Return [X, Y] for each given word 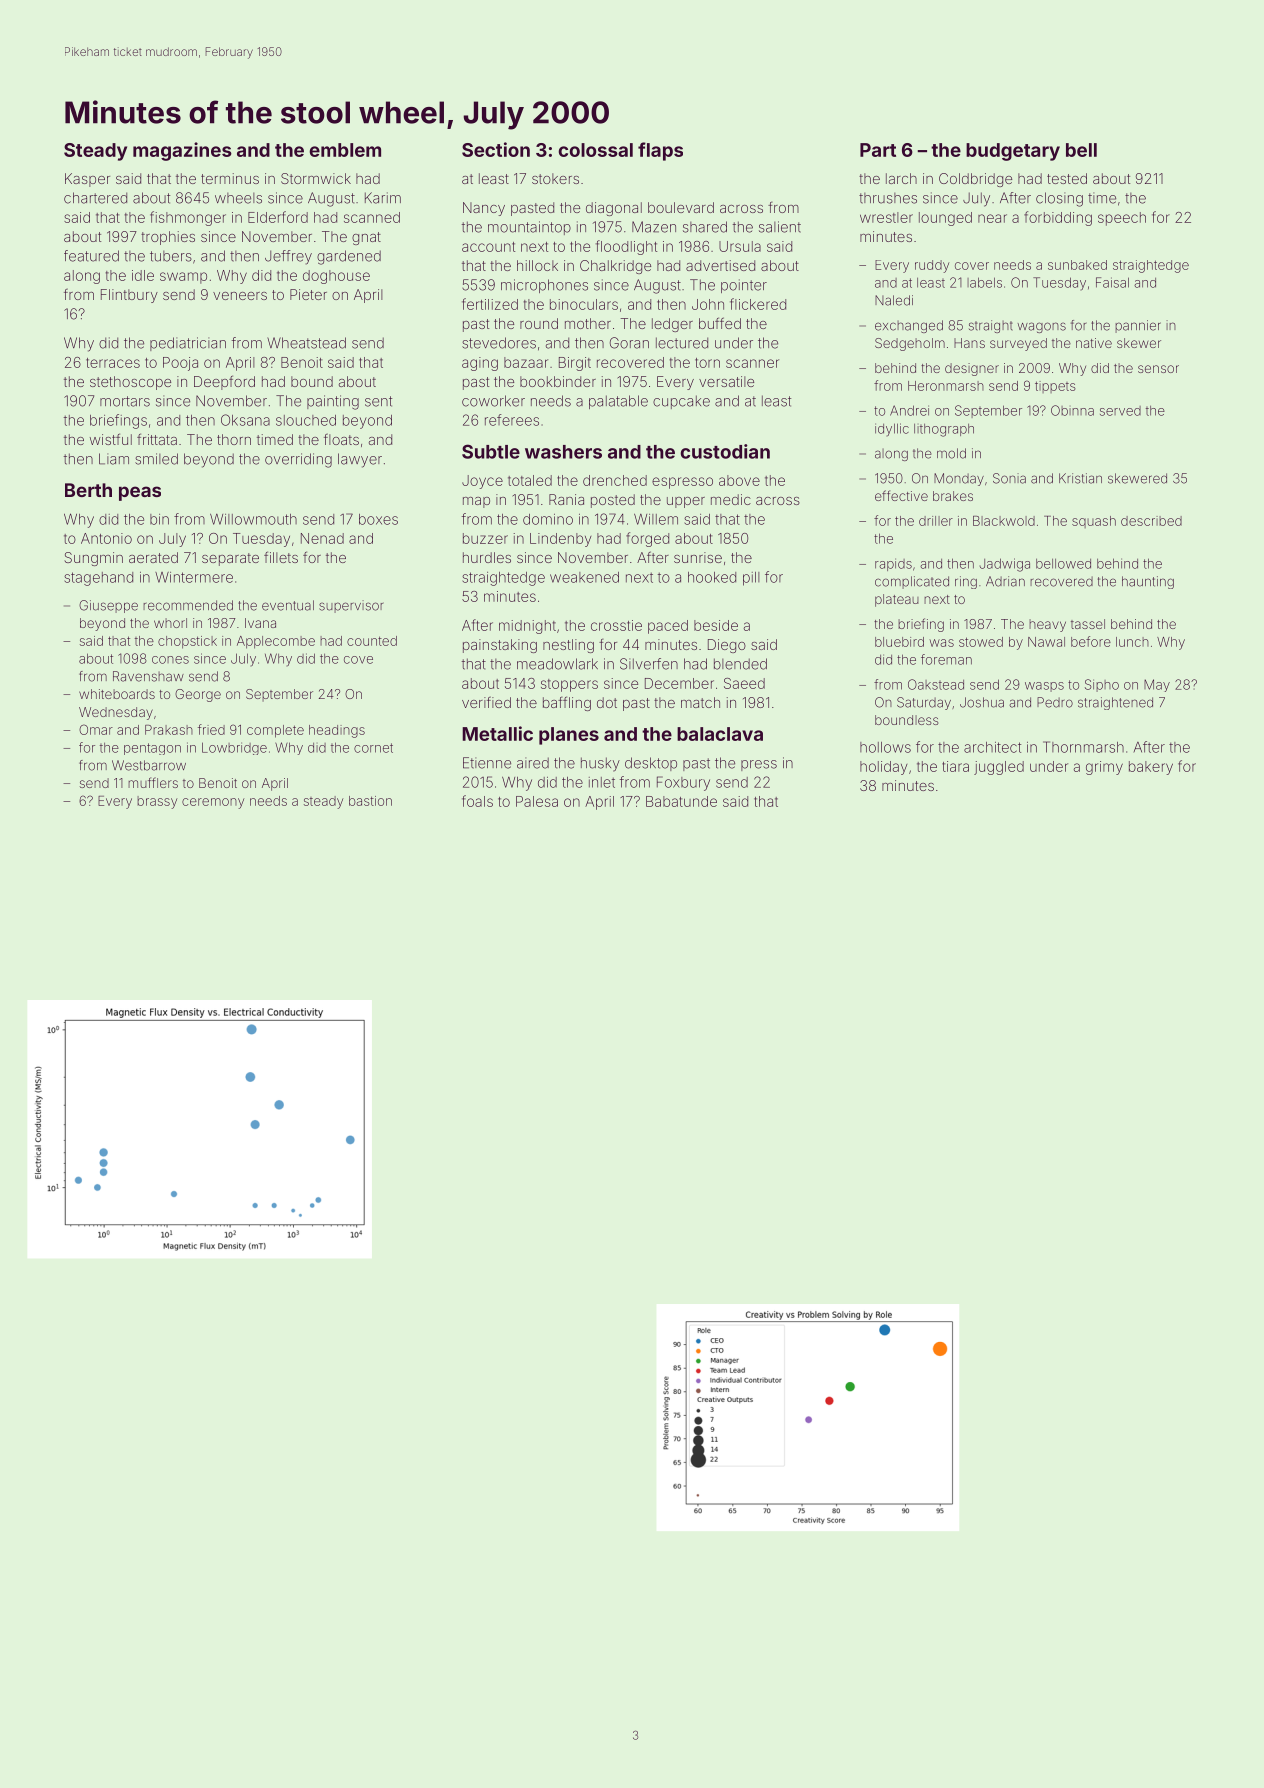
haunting [1148, 582]
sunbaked [1077, 265]
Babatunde [681, 801]
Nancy [484, 209]
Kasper [87, 180]
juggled [999, 768]
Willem [656, 519]
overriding [298, 460]
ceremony [213, 803]
